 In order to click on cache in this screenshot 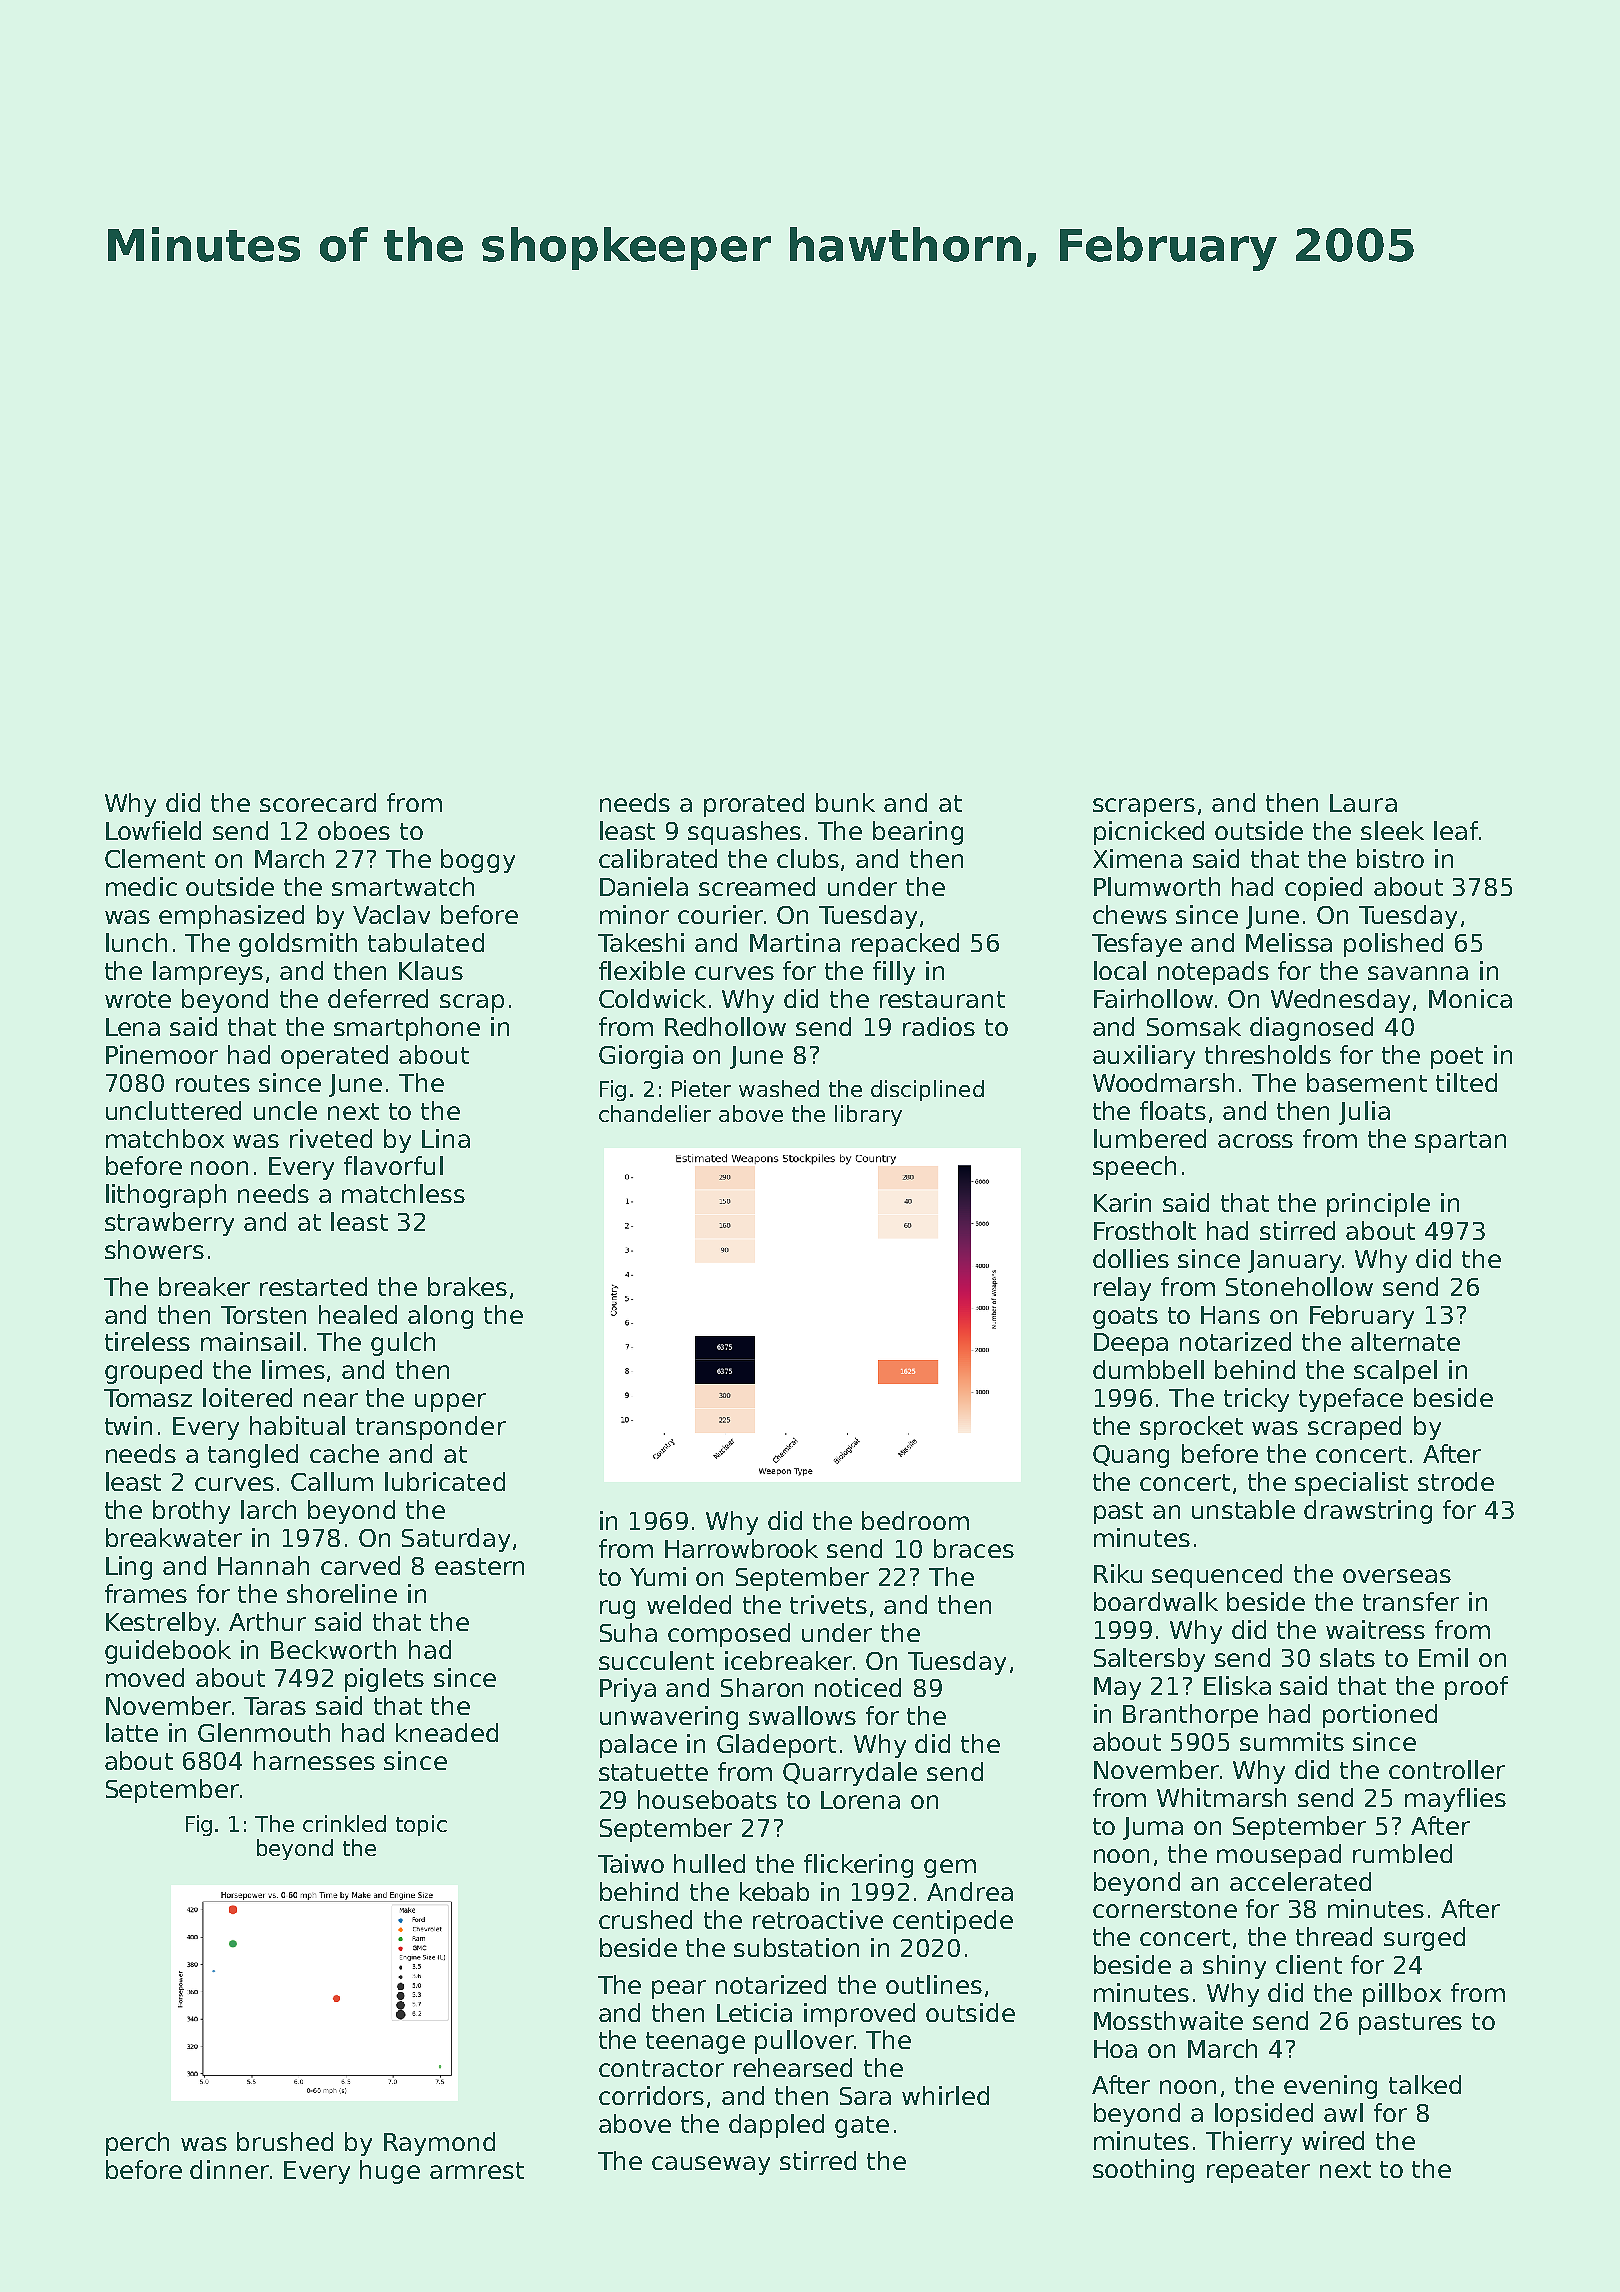, I will do `click(344, 1453)`.
